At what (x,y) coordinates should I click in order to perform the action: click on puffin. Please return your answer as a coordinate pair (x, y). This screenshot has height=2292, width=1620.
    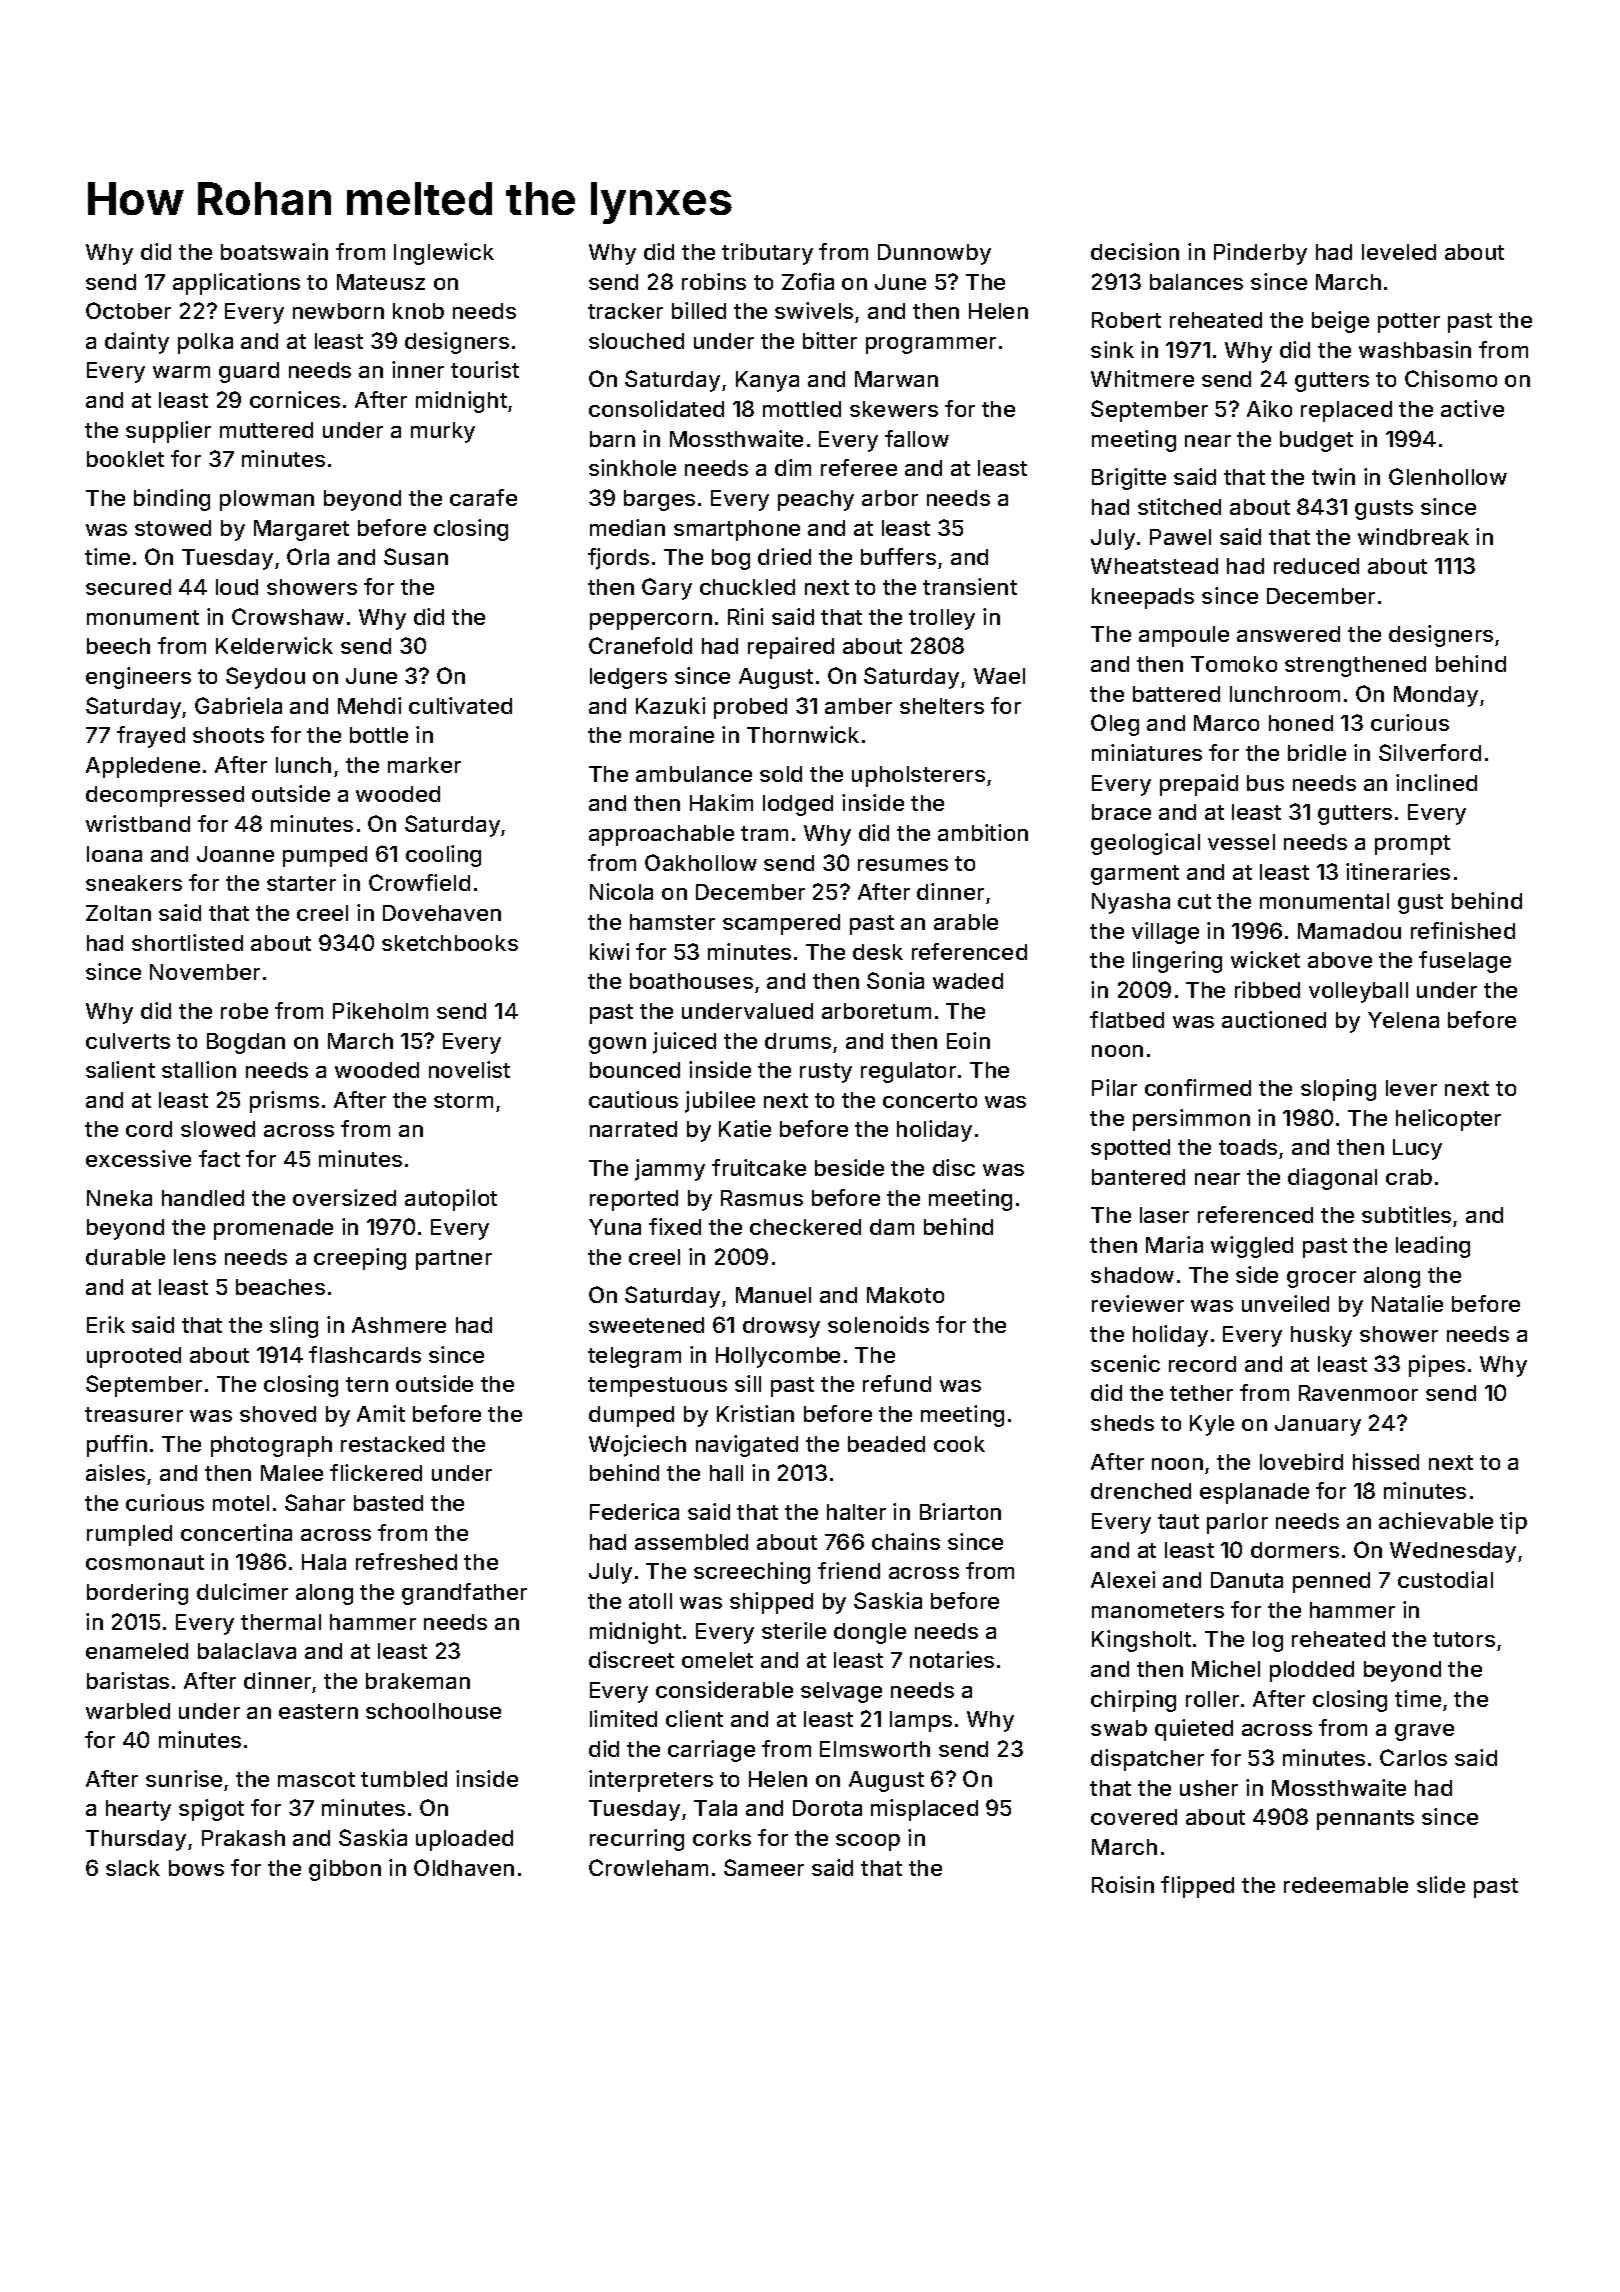
    Looking at the image, I should click on (117, 1446).
